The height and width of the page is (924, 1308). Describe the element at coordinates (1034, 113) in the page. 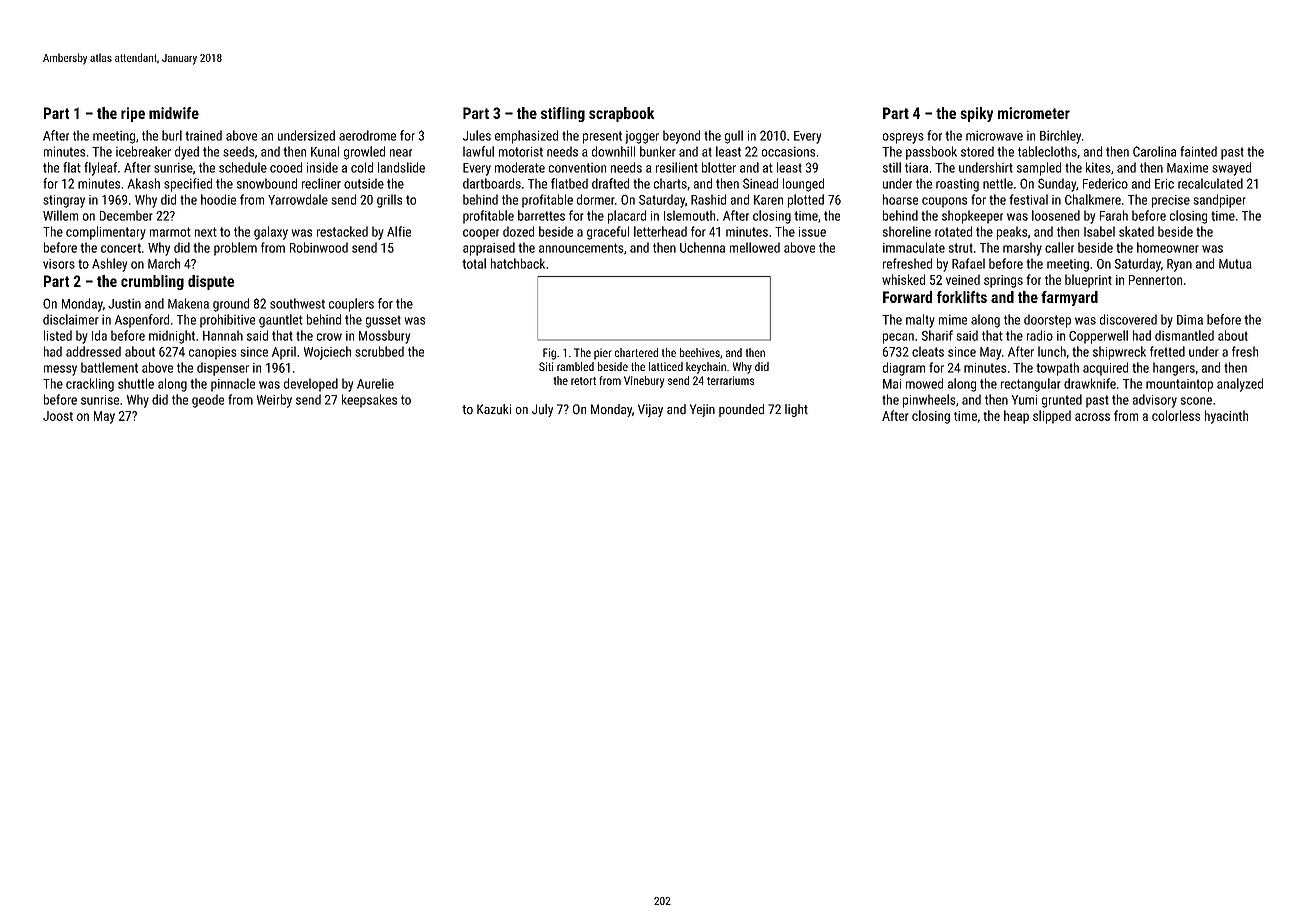

I see `micrometer` at that location.
